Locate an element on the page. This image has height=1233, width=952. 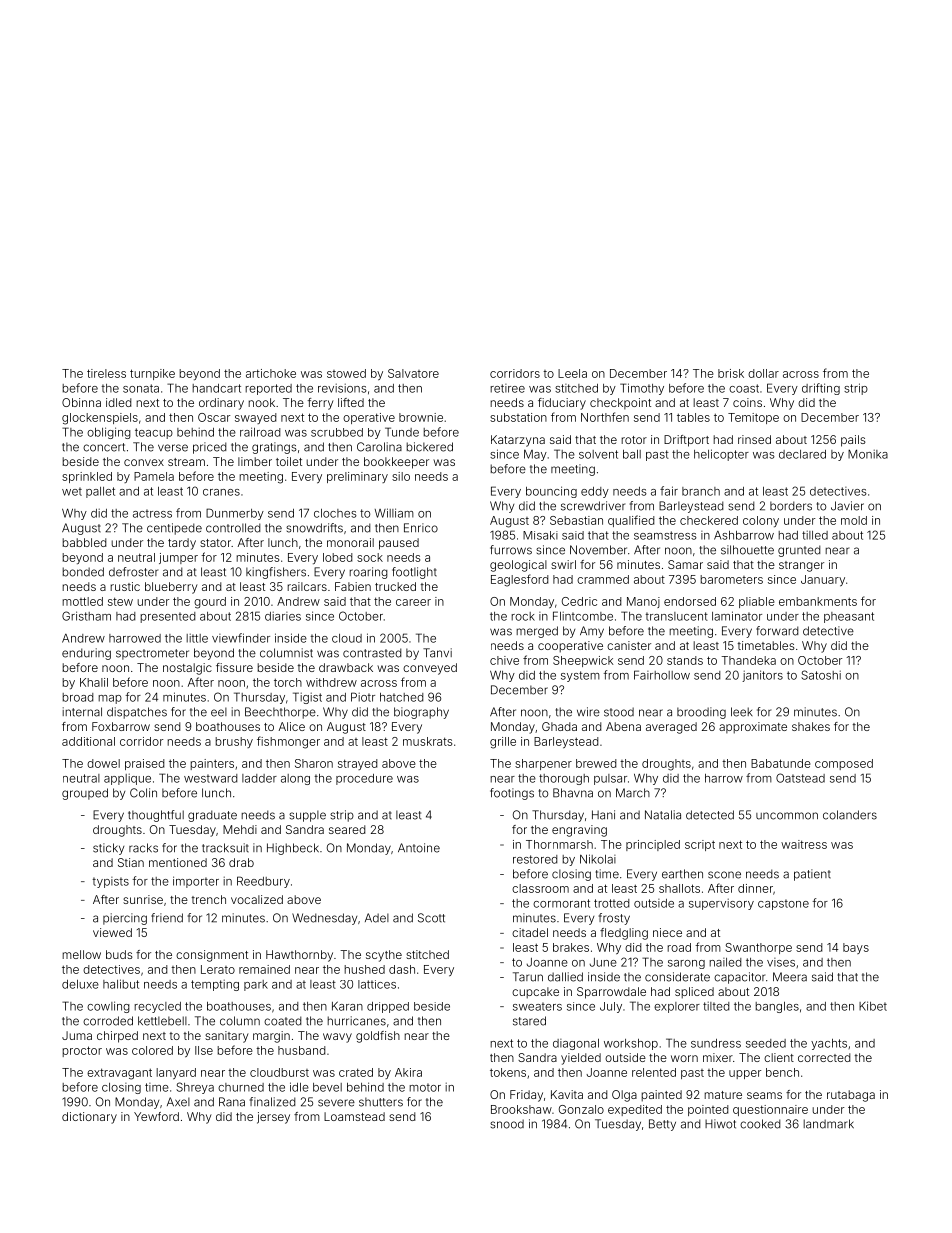
turnpike is located at coordinates (152, 374).
